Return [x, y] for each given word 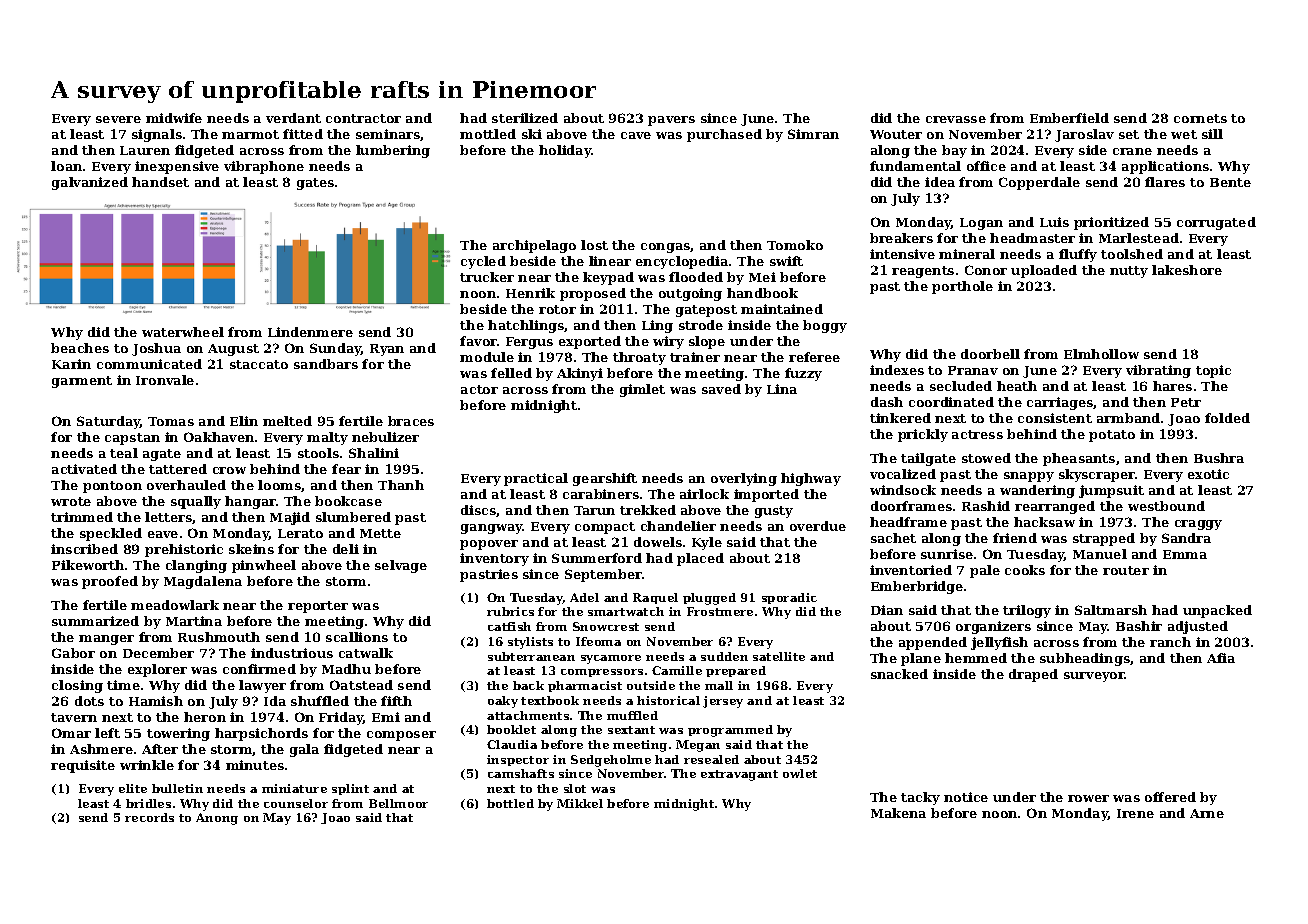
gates [315, 184]
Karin [71, 364]
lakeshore [1187, 270]
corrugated [1216, 223]
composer [401, 736]
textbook [550, 700]
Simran [813, 134]
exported [590, 342]
